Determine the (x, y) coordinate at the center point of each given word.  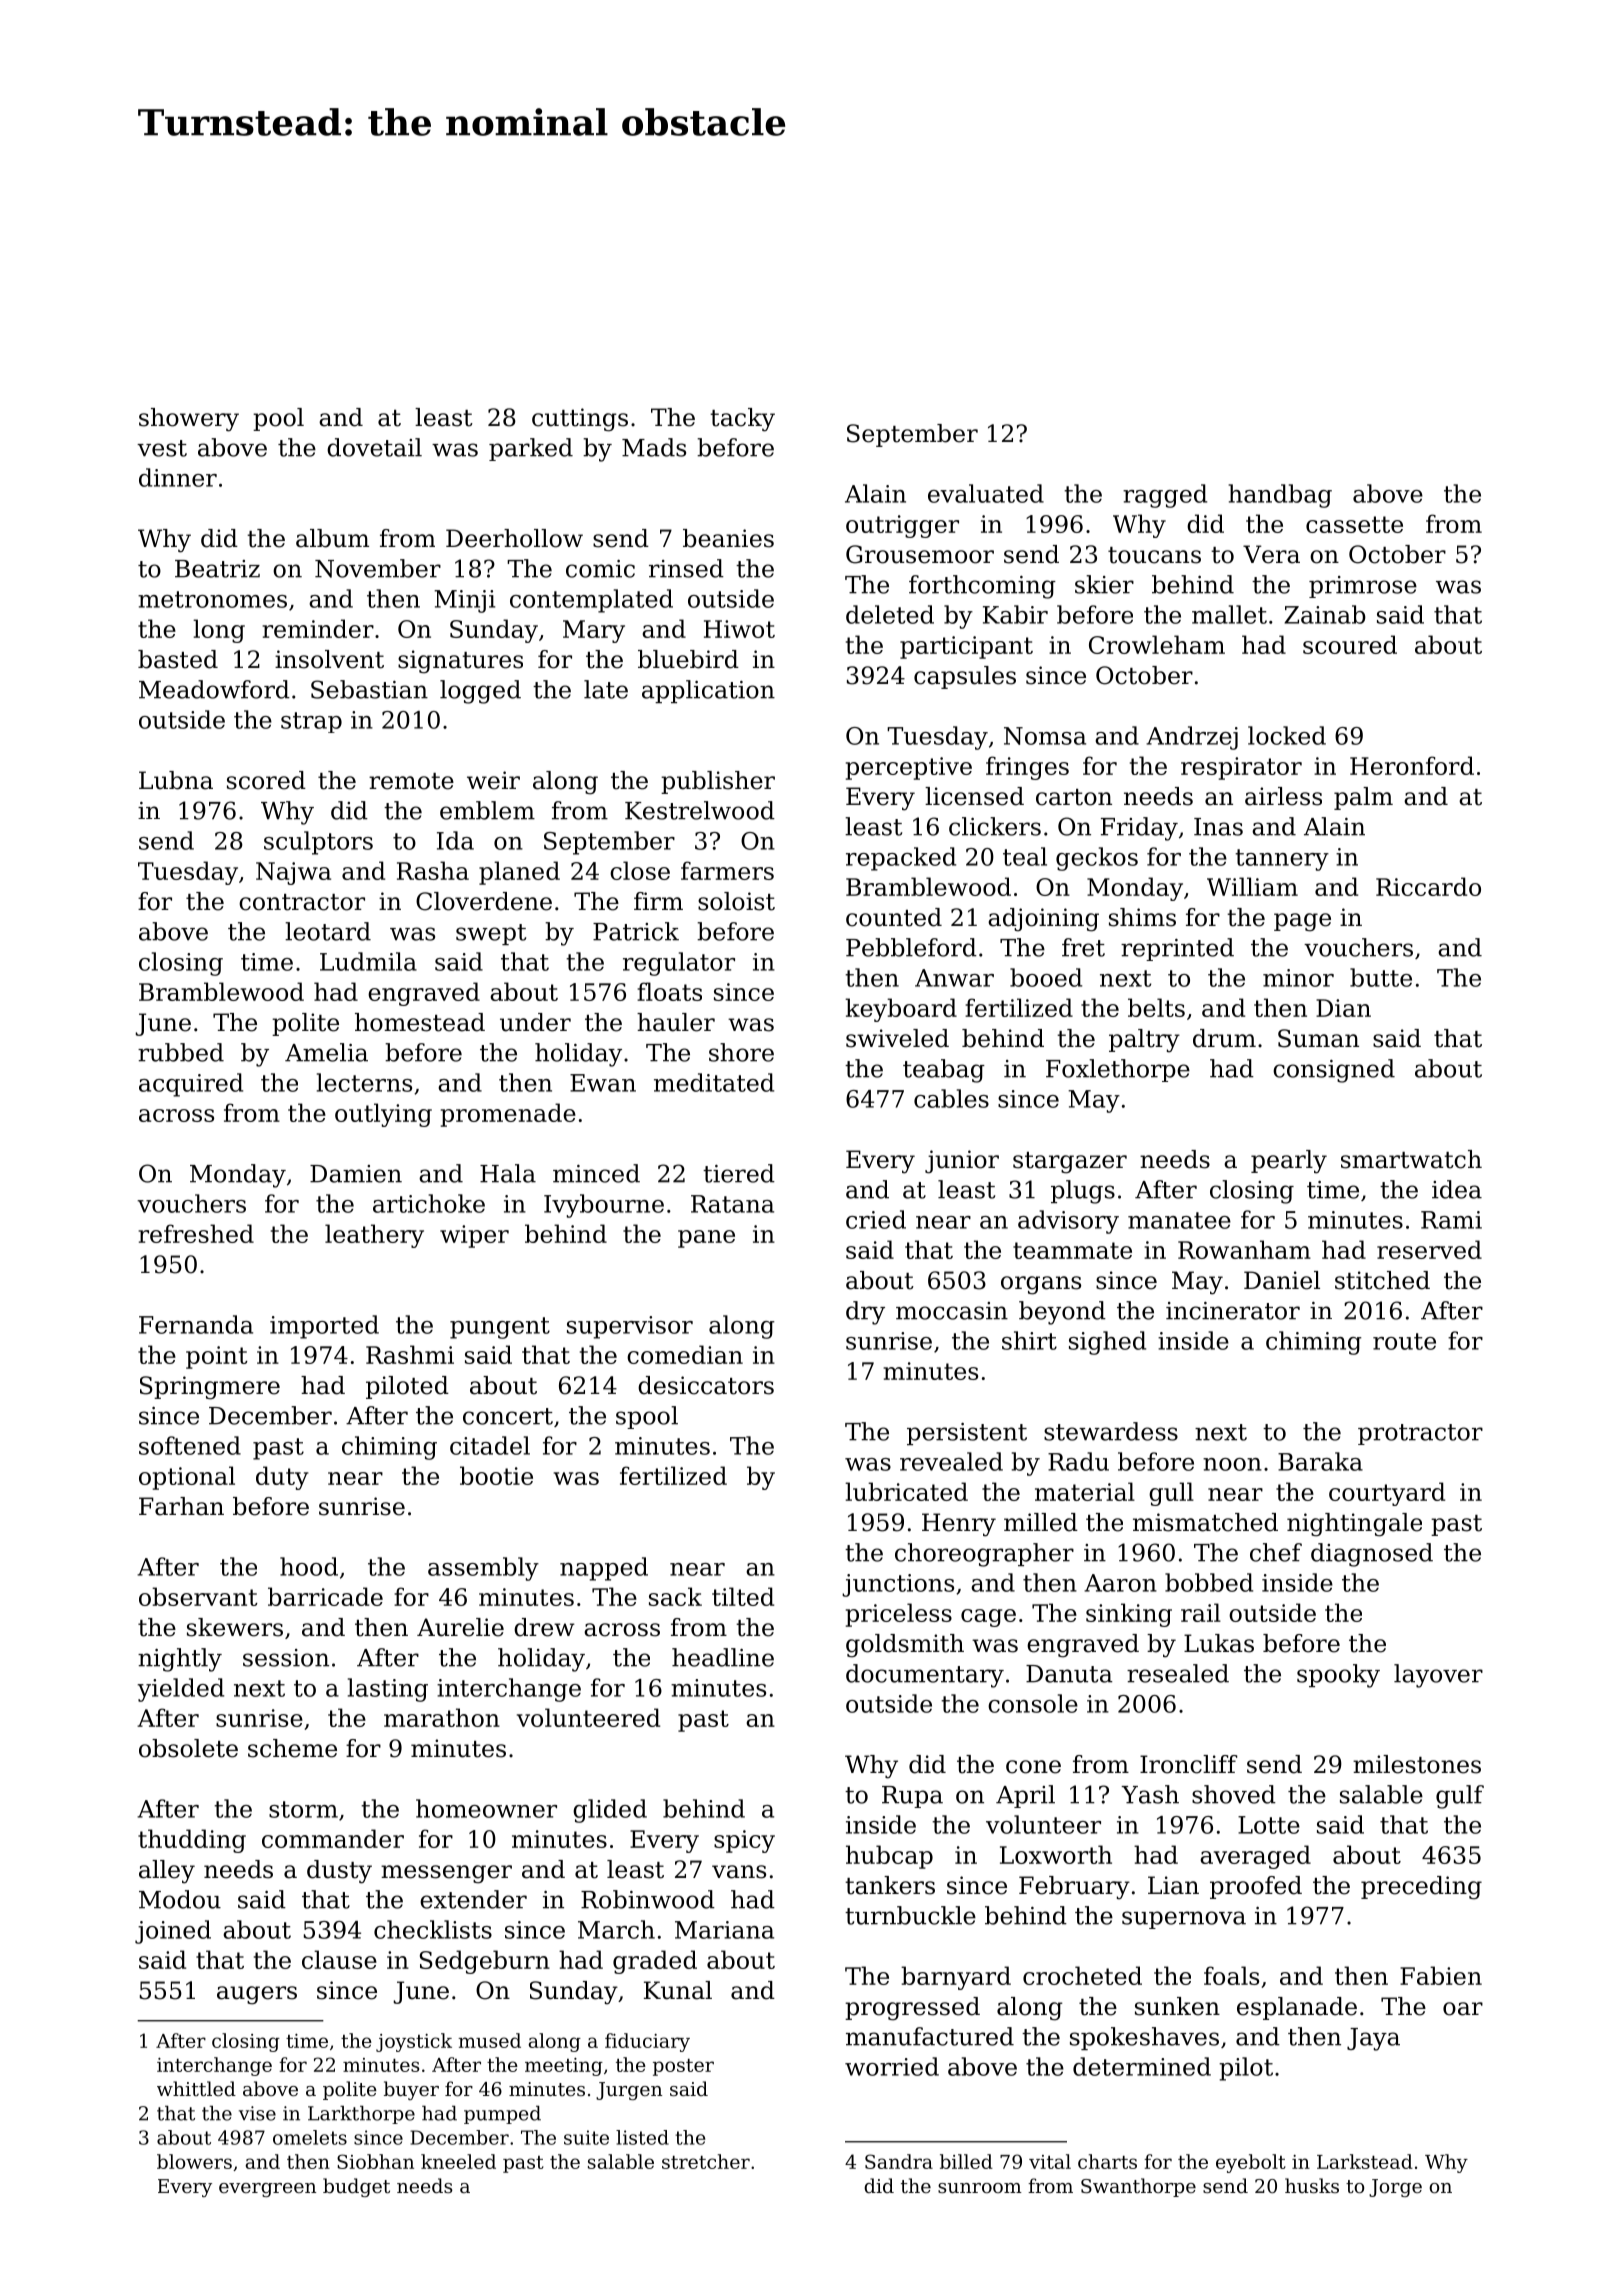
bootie (496, 1475)
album (332, 538)
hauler (676, 1022)
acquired (191, 1085)
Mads (654, 447)
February (1074, 1888)
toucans (1154, 555)
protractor (1420, 1434)
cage (988, 1618)
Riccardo (1428, 886)
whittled (196, 2088)
